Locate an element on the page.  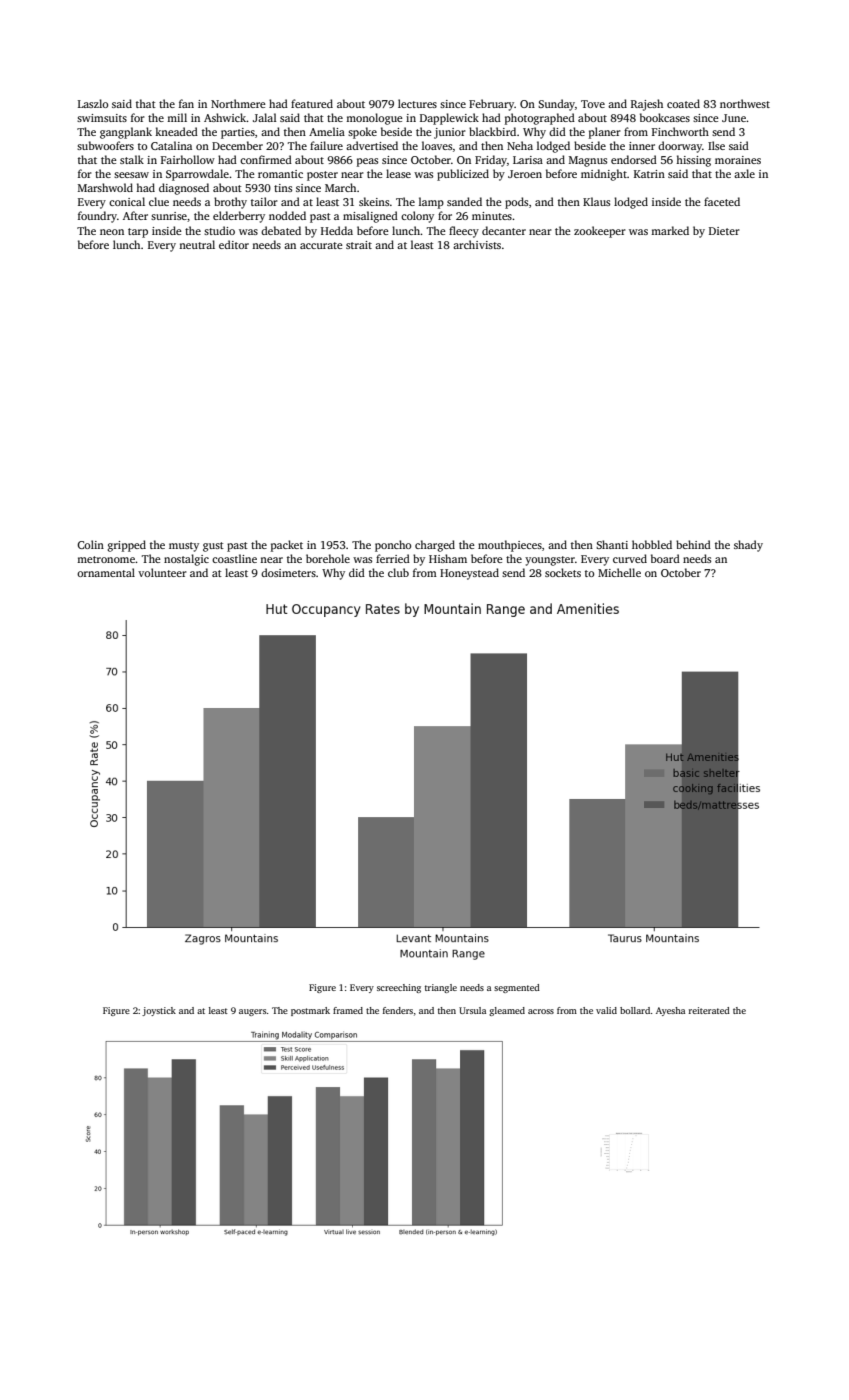
borehole is located at coordinates (328, 558).
